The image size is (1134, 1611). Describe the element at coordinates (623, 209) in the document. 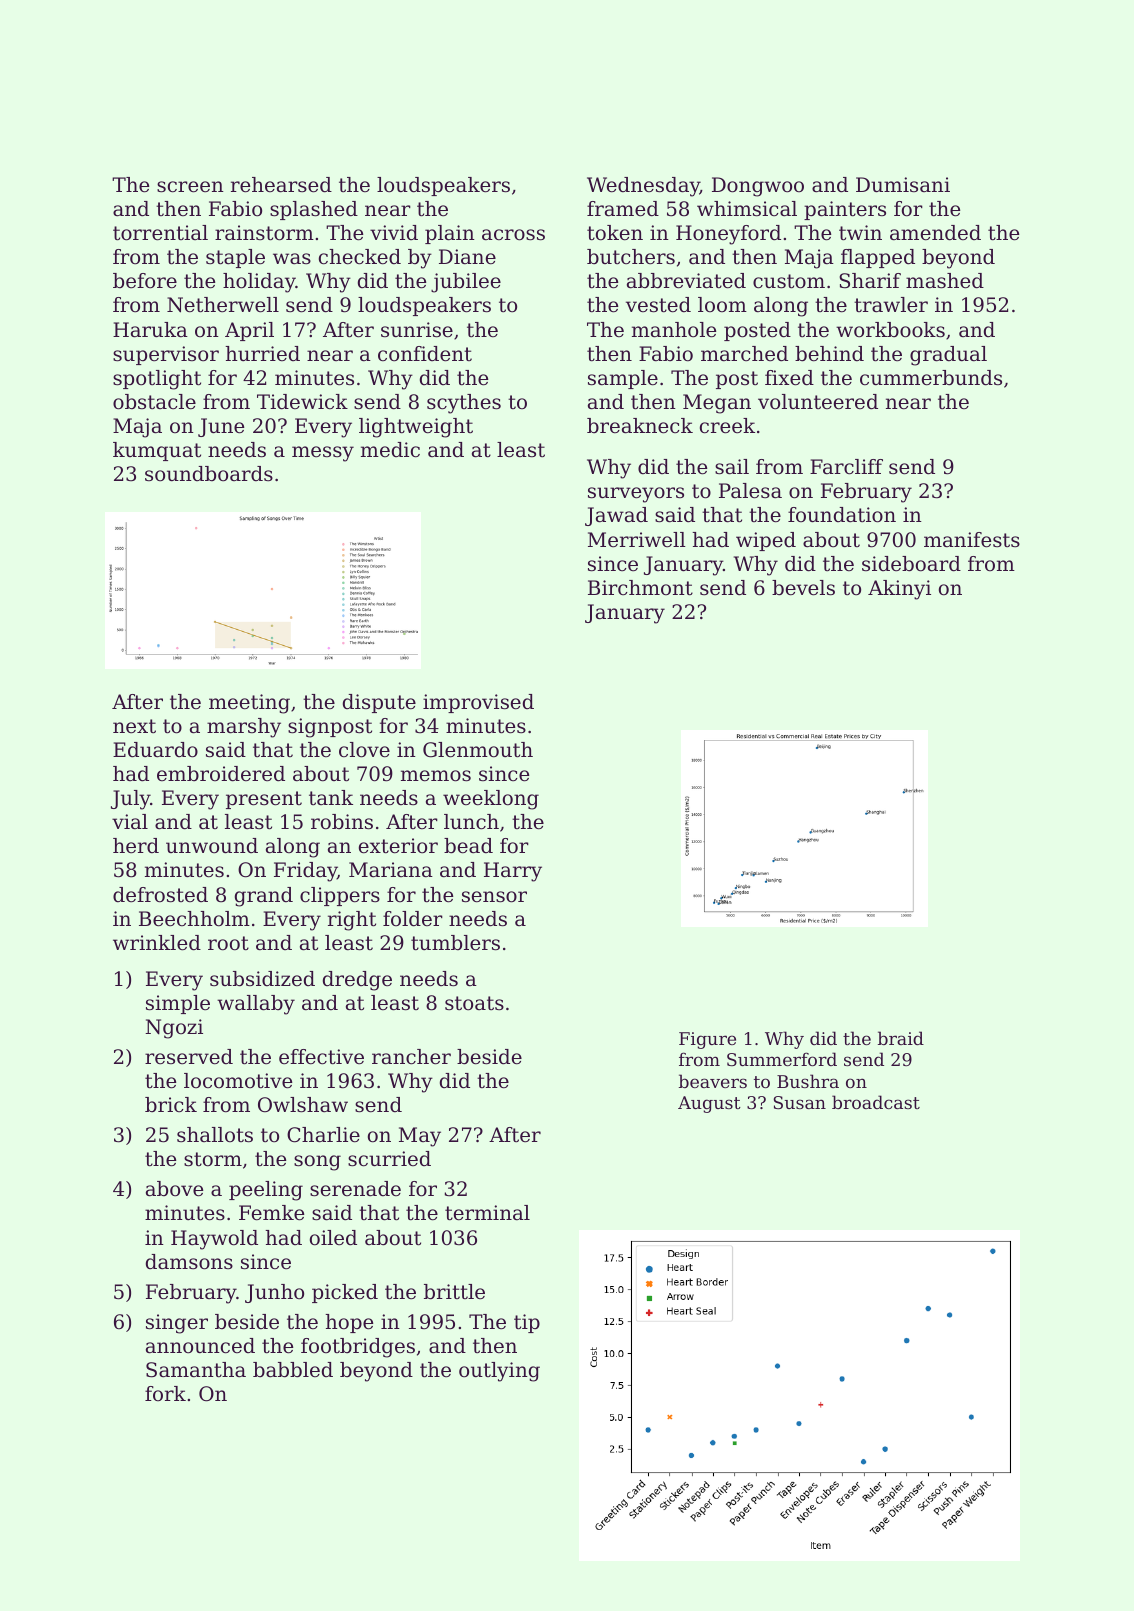

I see `framed` at that location.
